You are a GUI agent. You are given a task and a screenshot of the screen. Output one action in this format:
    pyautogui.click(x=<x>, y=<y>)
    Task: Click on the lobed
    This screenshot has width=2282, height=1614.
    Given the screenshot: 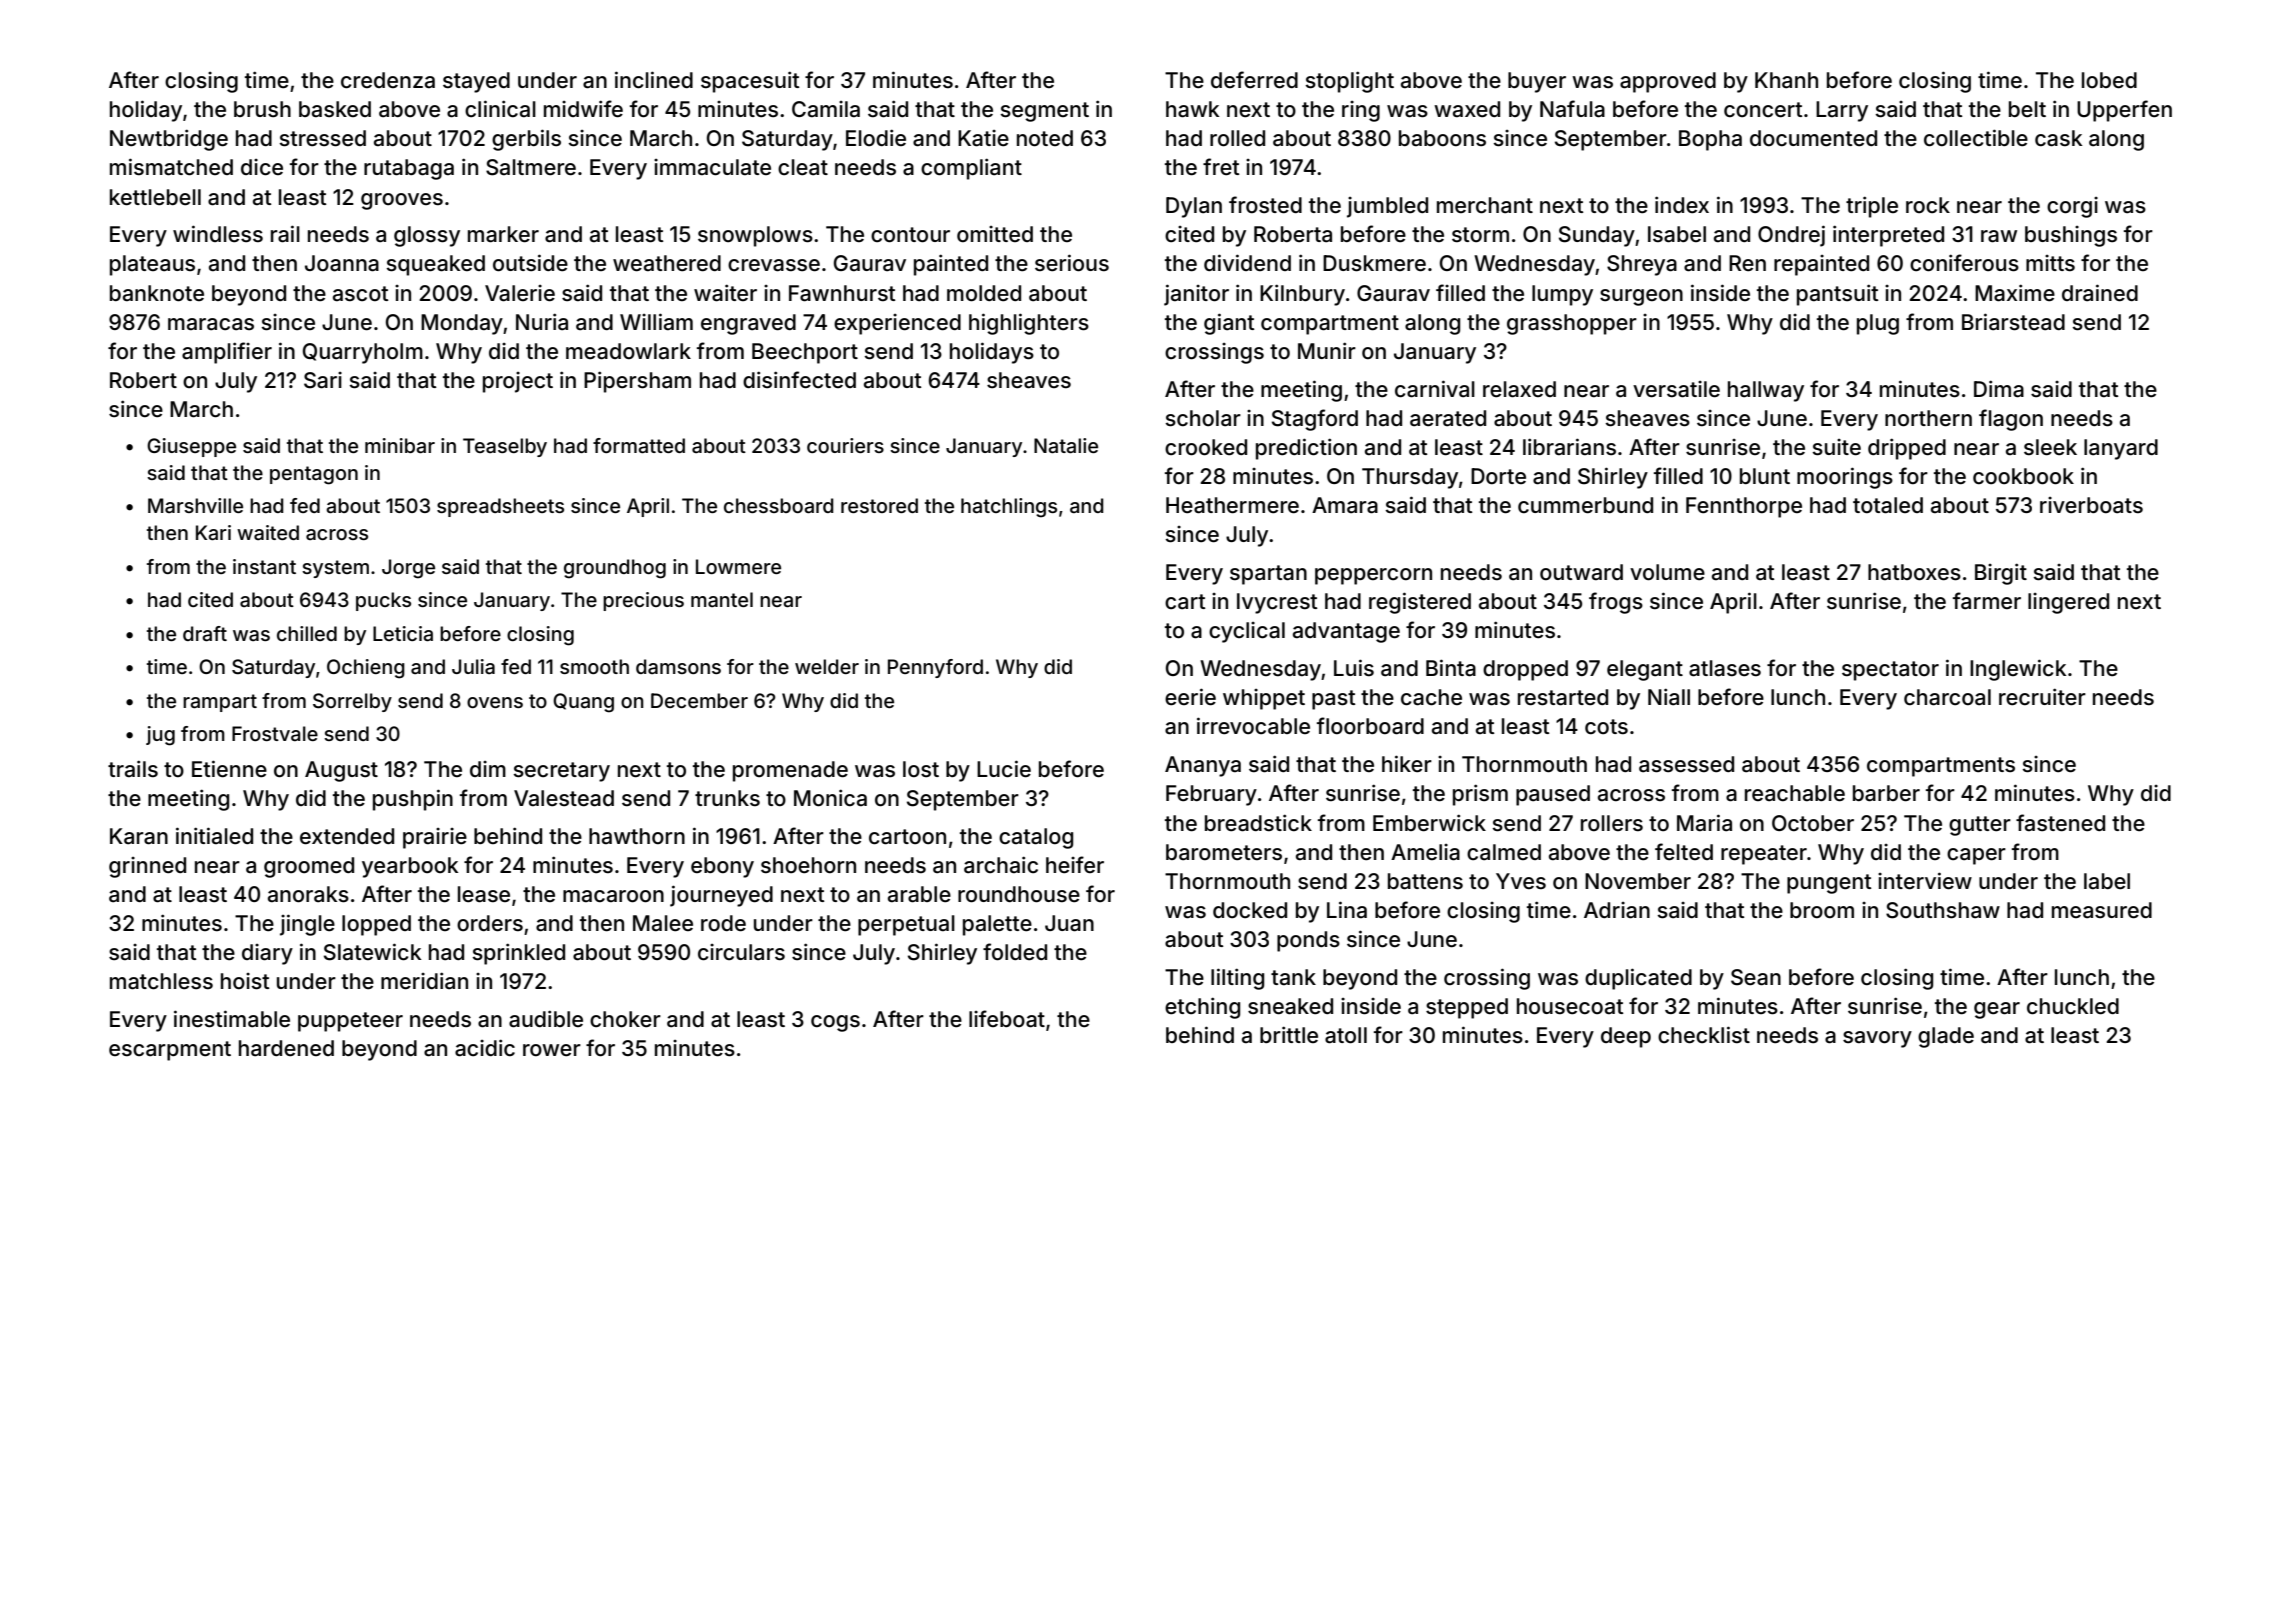 What is the action you would take?
    pyautogui.click(x=2109, y=80)
